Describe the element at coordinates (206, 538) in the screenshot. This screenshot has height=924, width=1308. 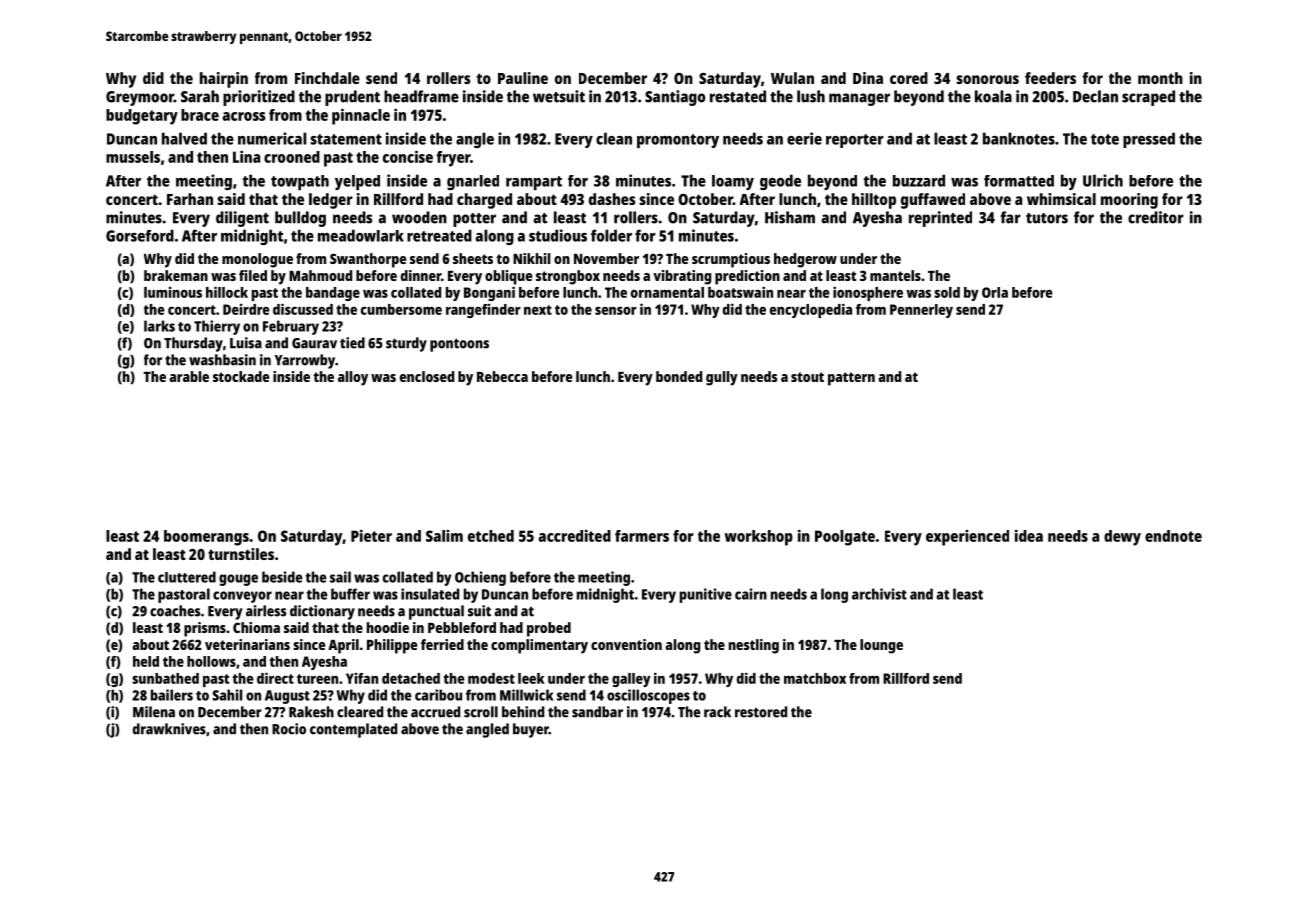
I see `boomerangs` at that location.
